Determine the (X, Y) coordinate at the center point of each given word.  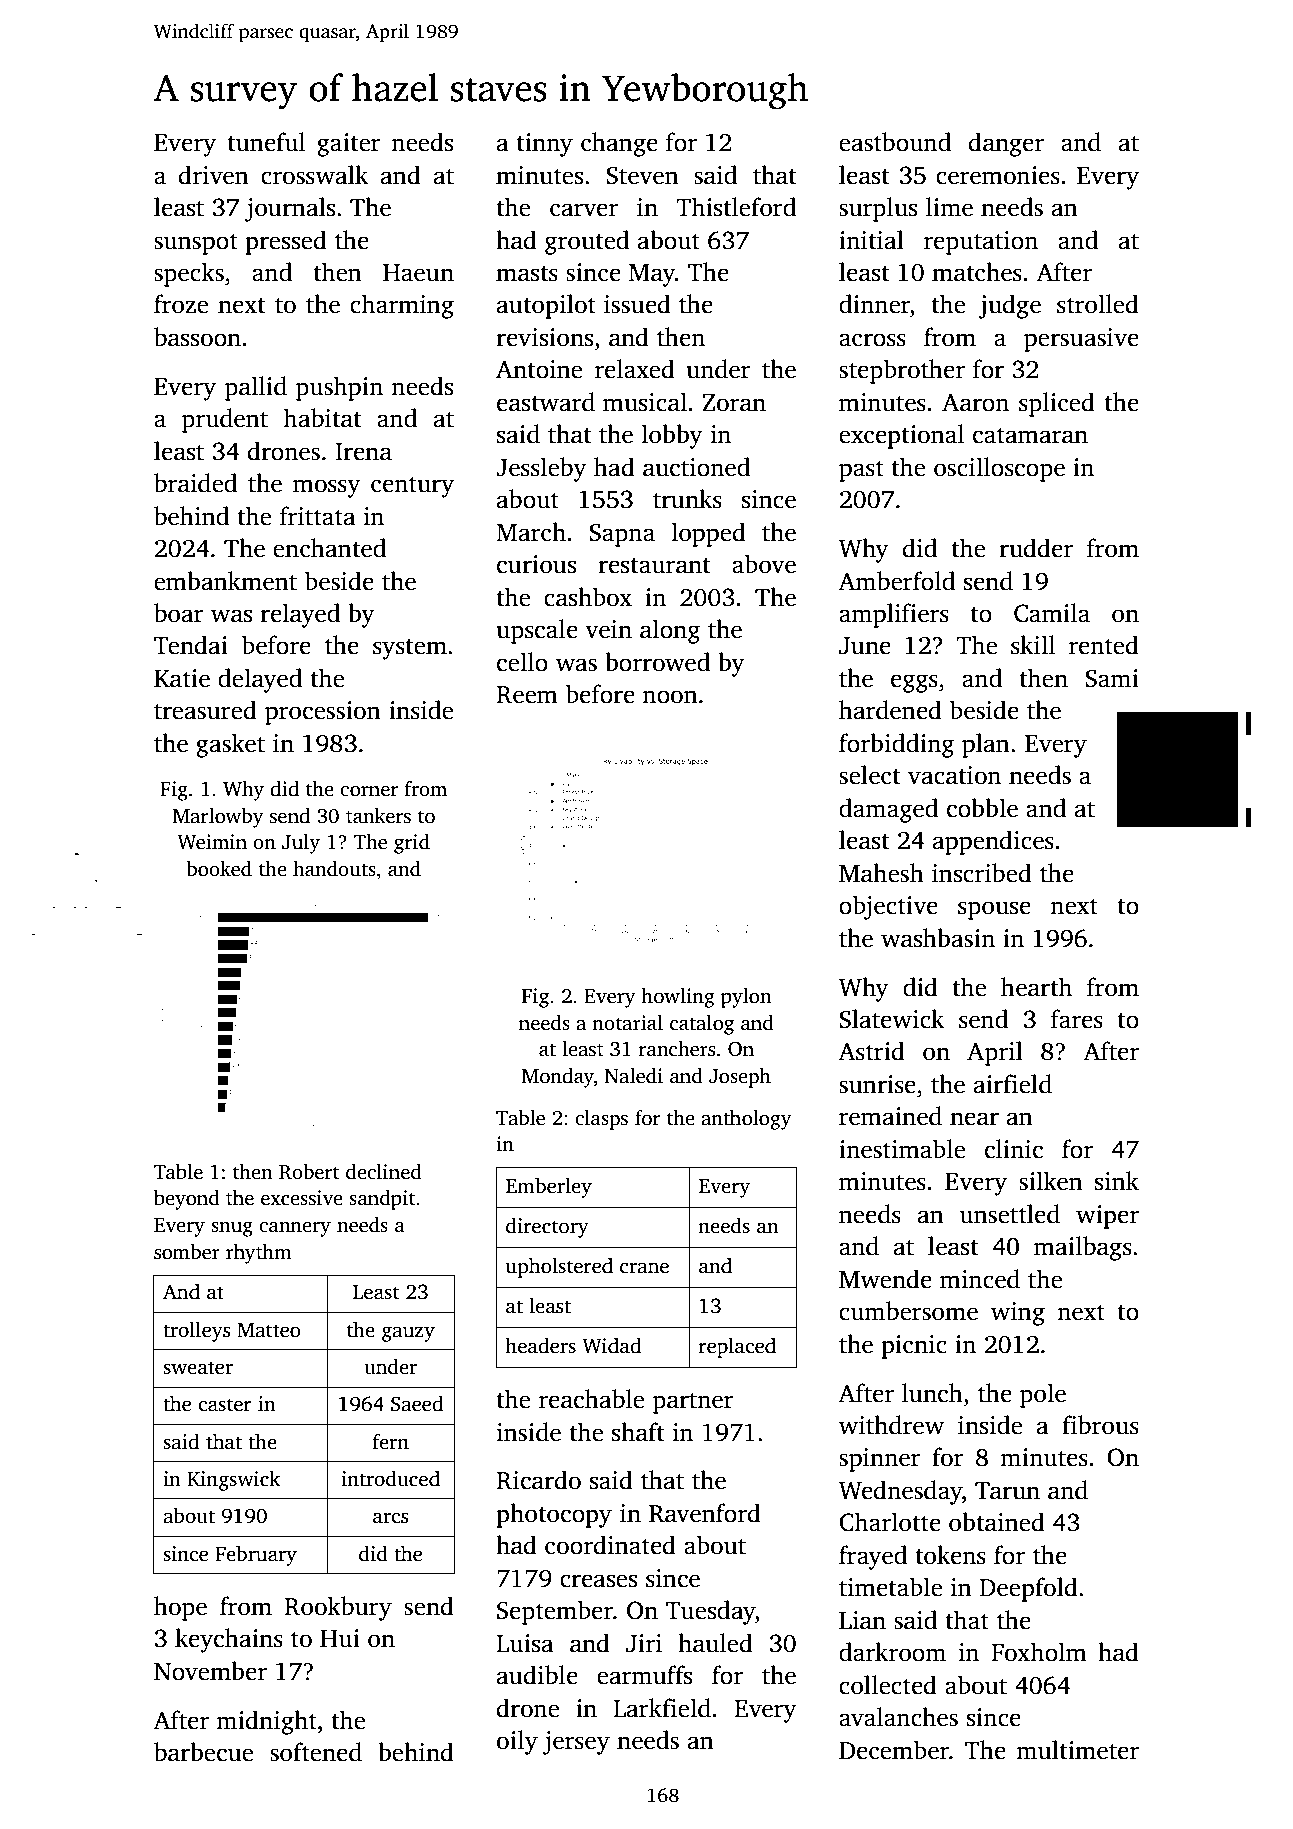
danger (1006, 144)
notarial (627, 1023)
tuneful (266, 142)
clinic (1014, 1149)
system (410, 649)
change (619, 144)
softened (316, 1752)
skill (1033, 645)
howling (678, 998)
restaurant (654, 566)
